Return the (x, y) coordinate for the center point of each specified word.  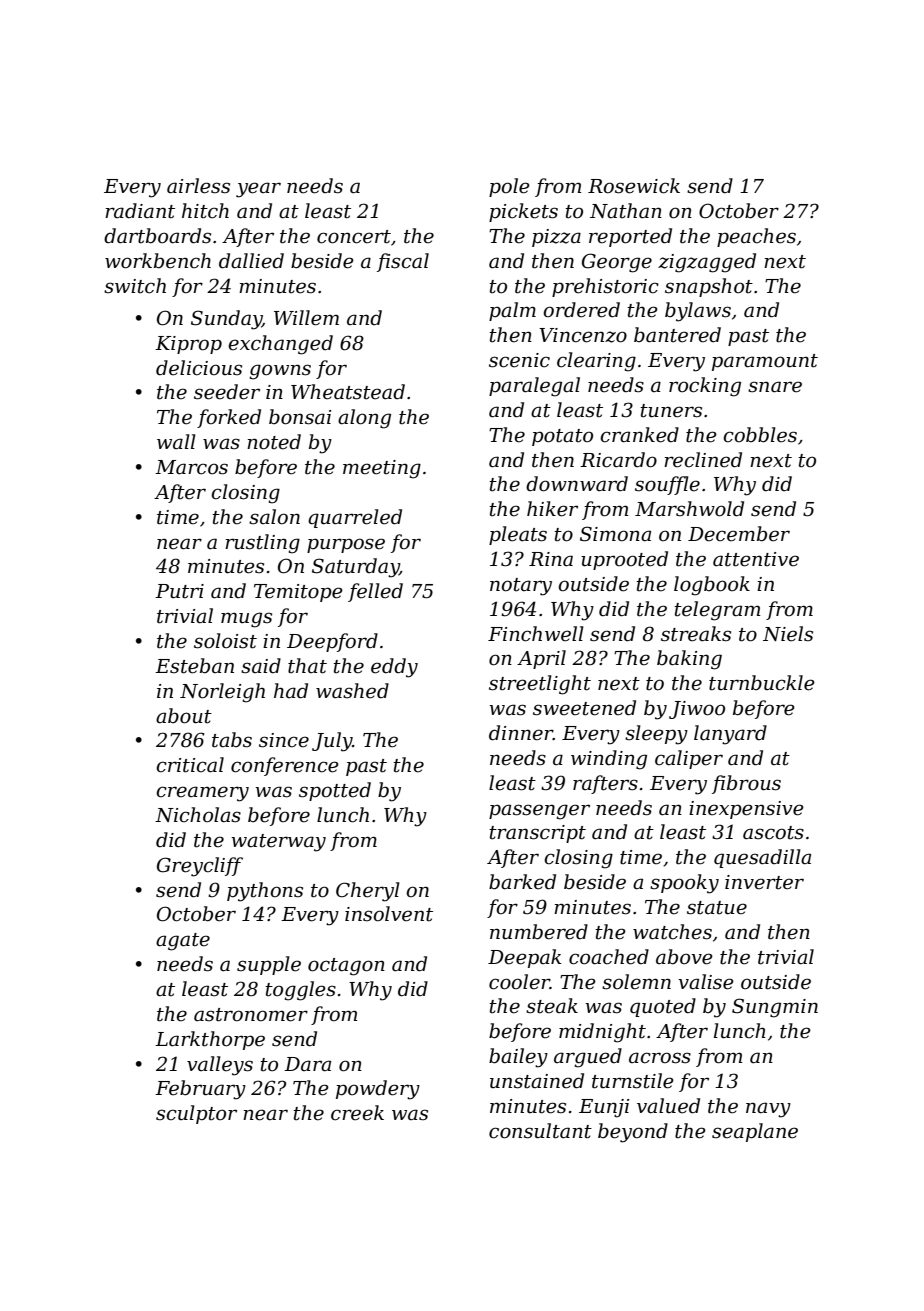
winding (609, 760)
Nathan (626, 211)
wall (176, 441)
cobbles (760, 435)
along (364, 419)
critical (190, 765)
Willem (306, 318)
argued (588, 1058)
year (258, 190)
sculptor (196, 1114)
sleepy (656, 735)
